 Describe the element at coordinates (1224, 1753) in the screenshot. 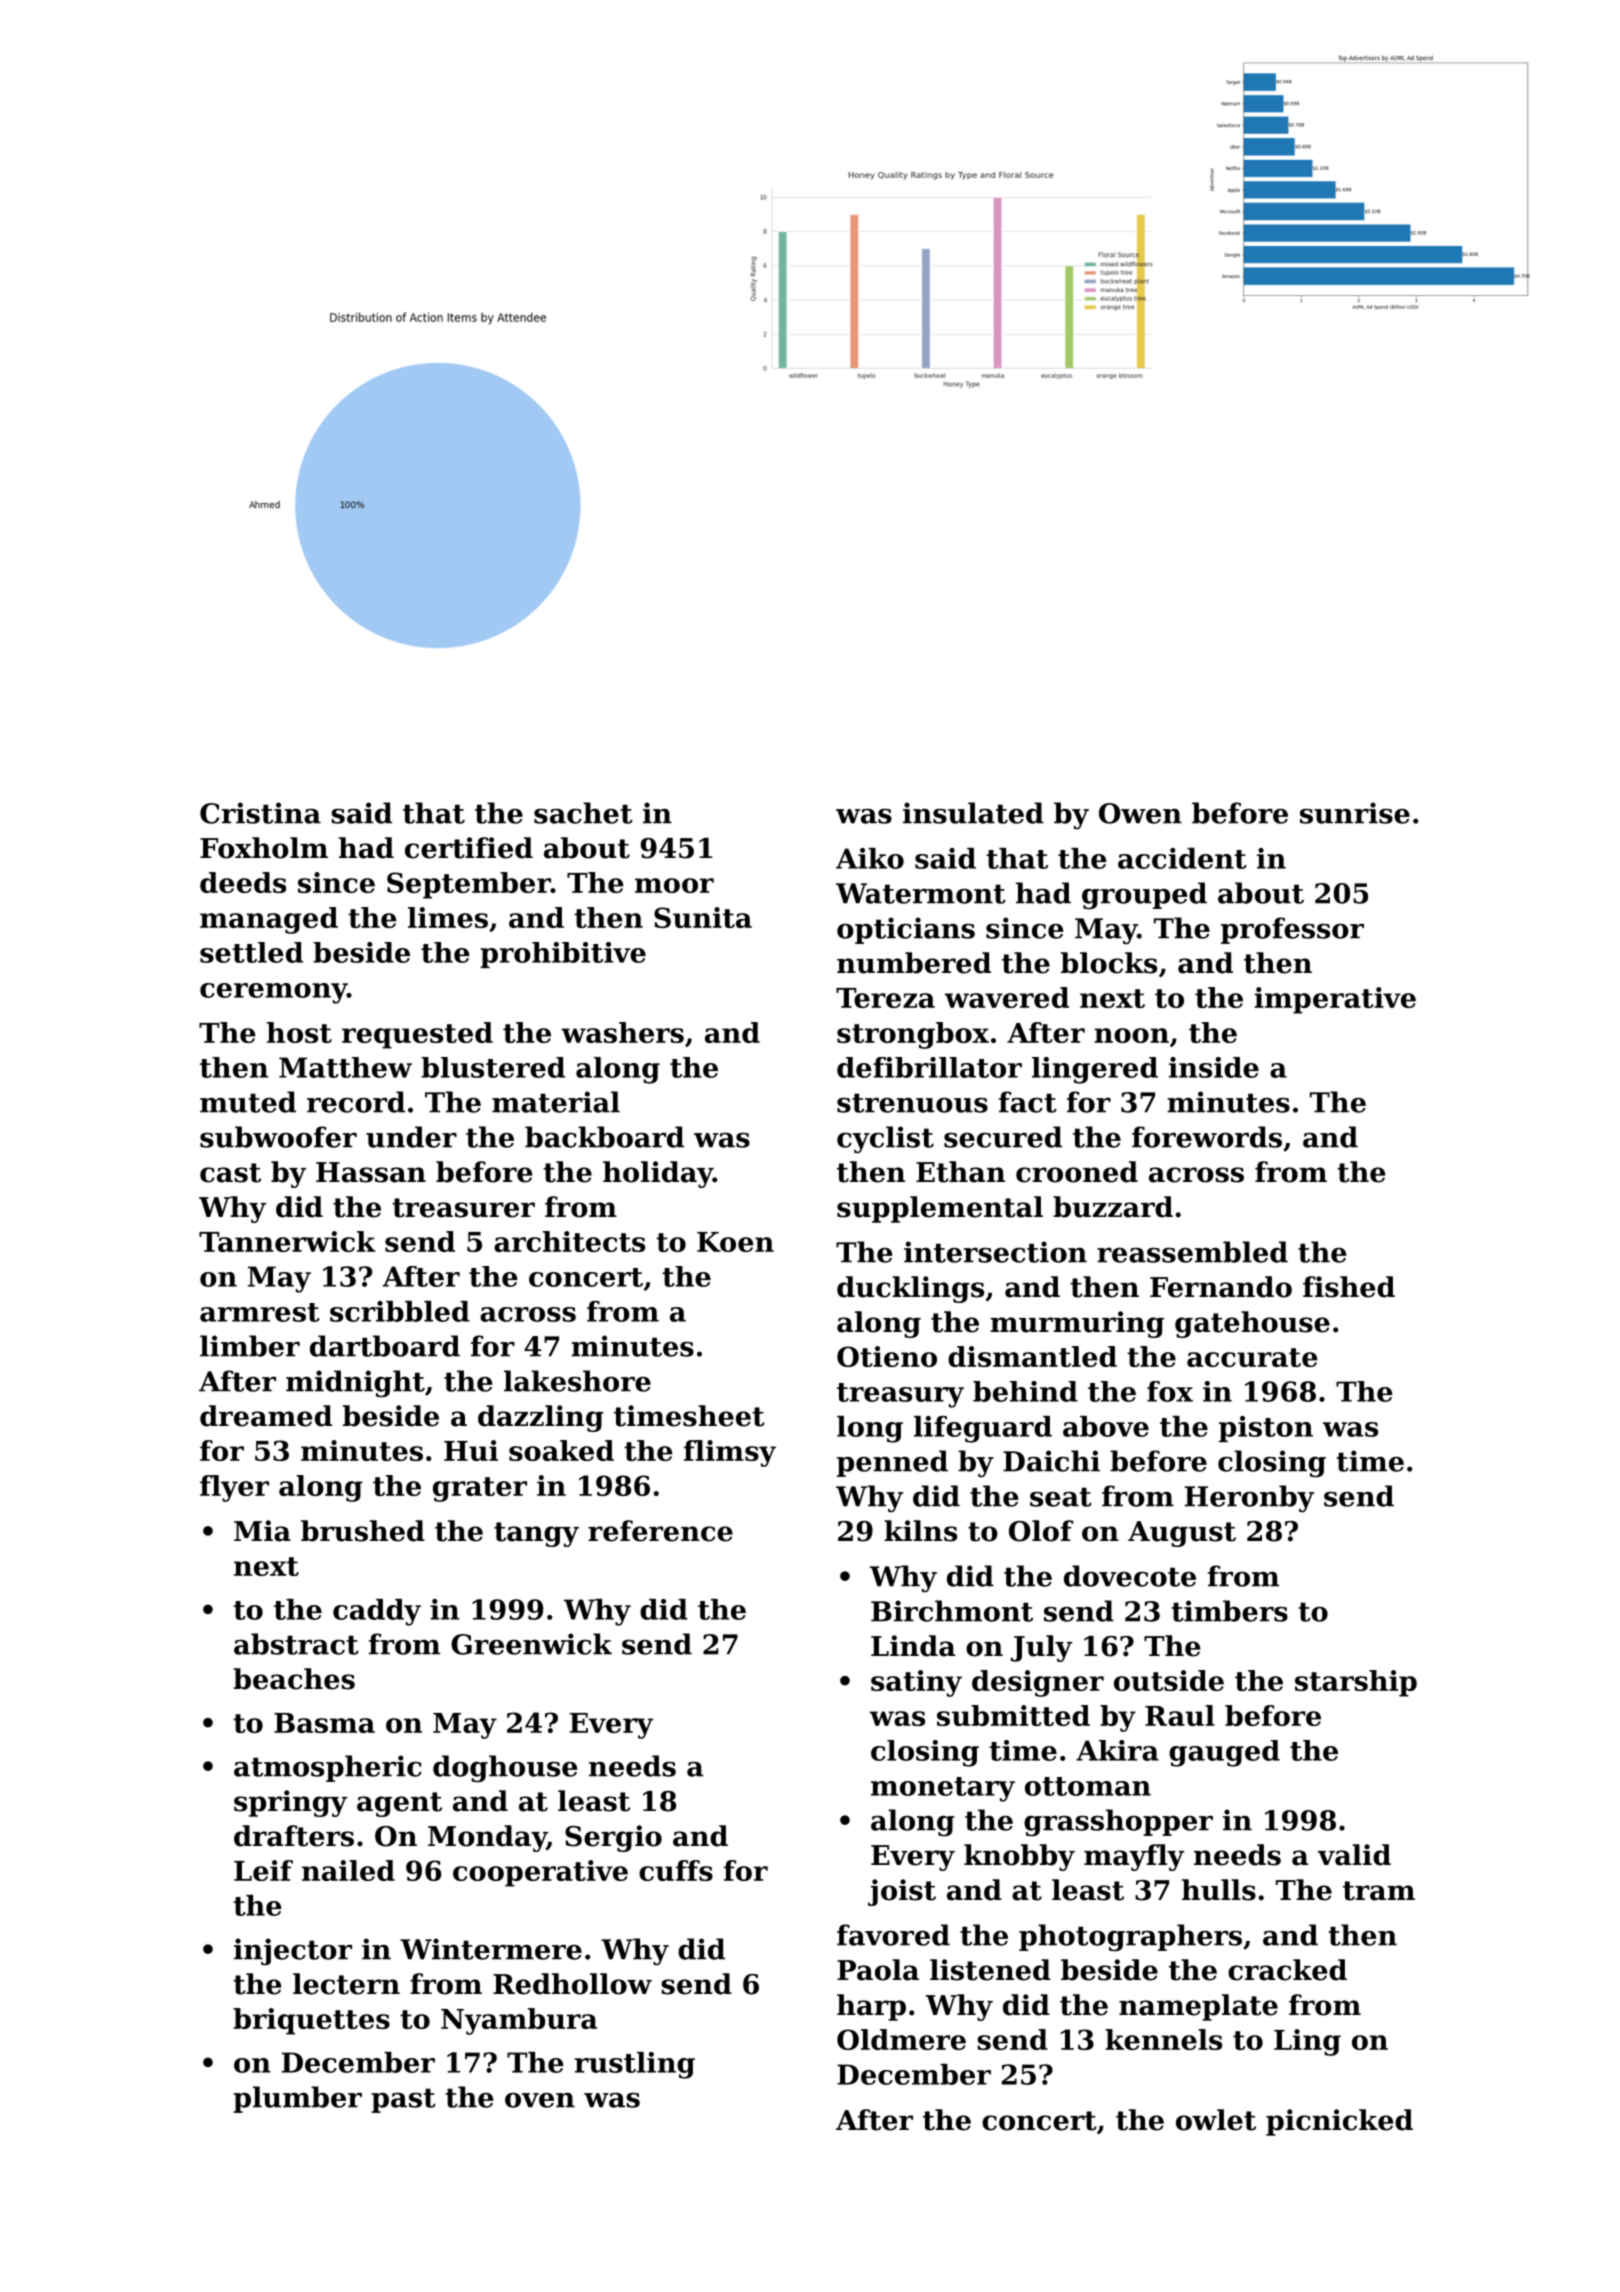

I see `gauged` at that location.
